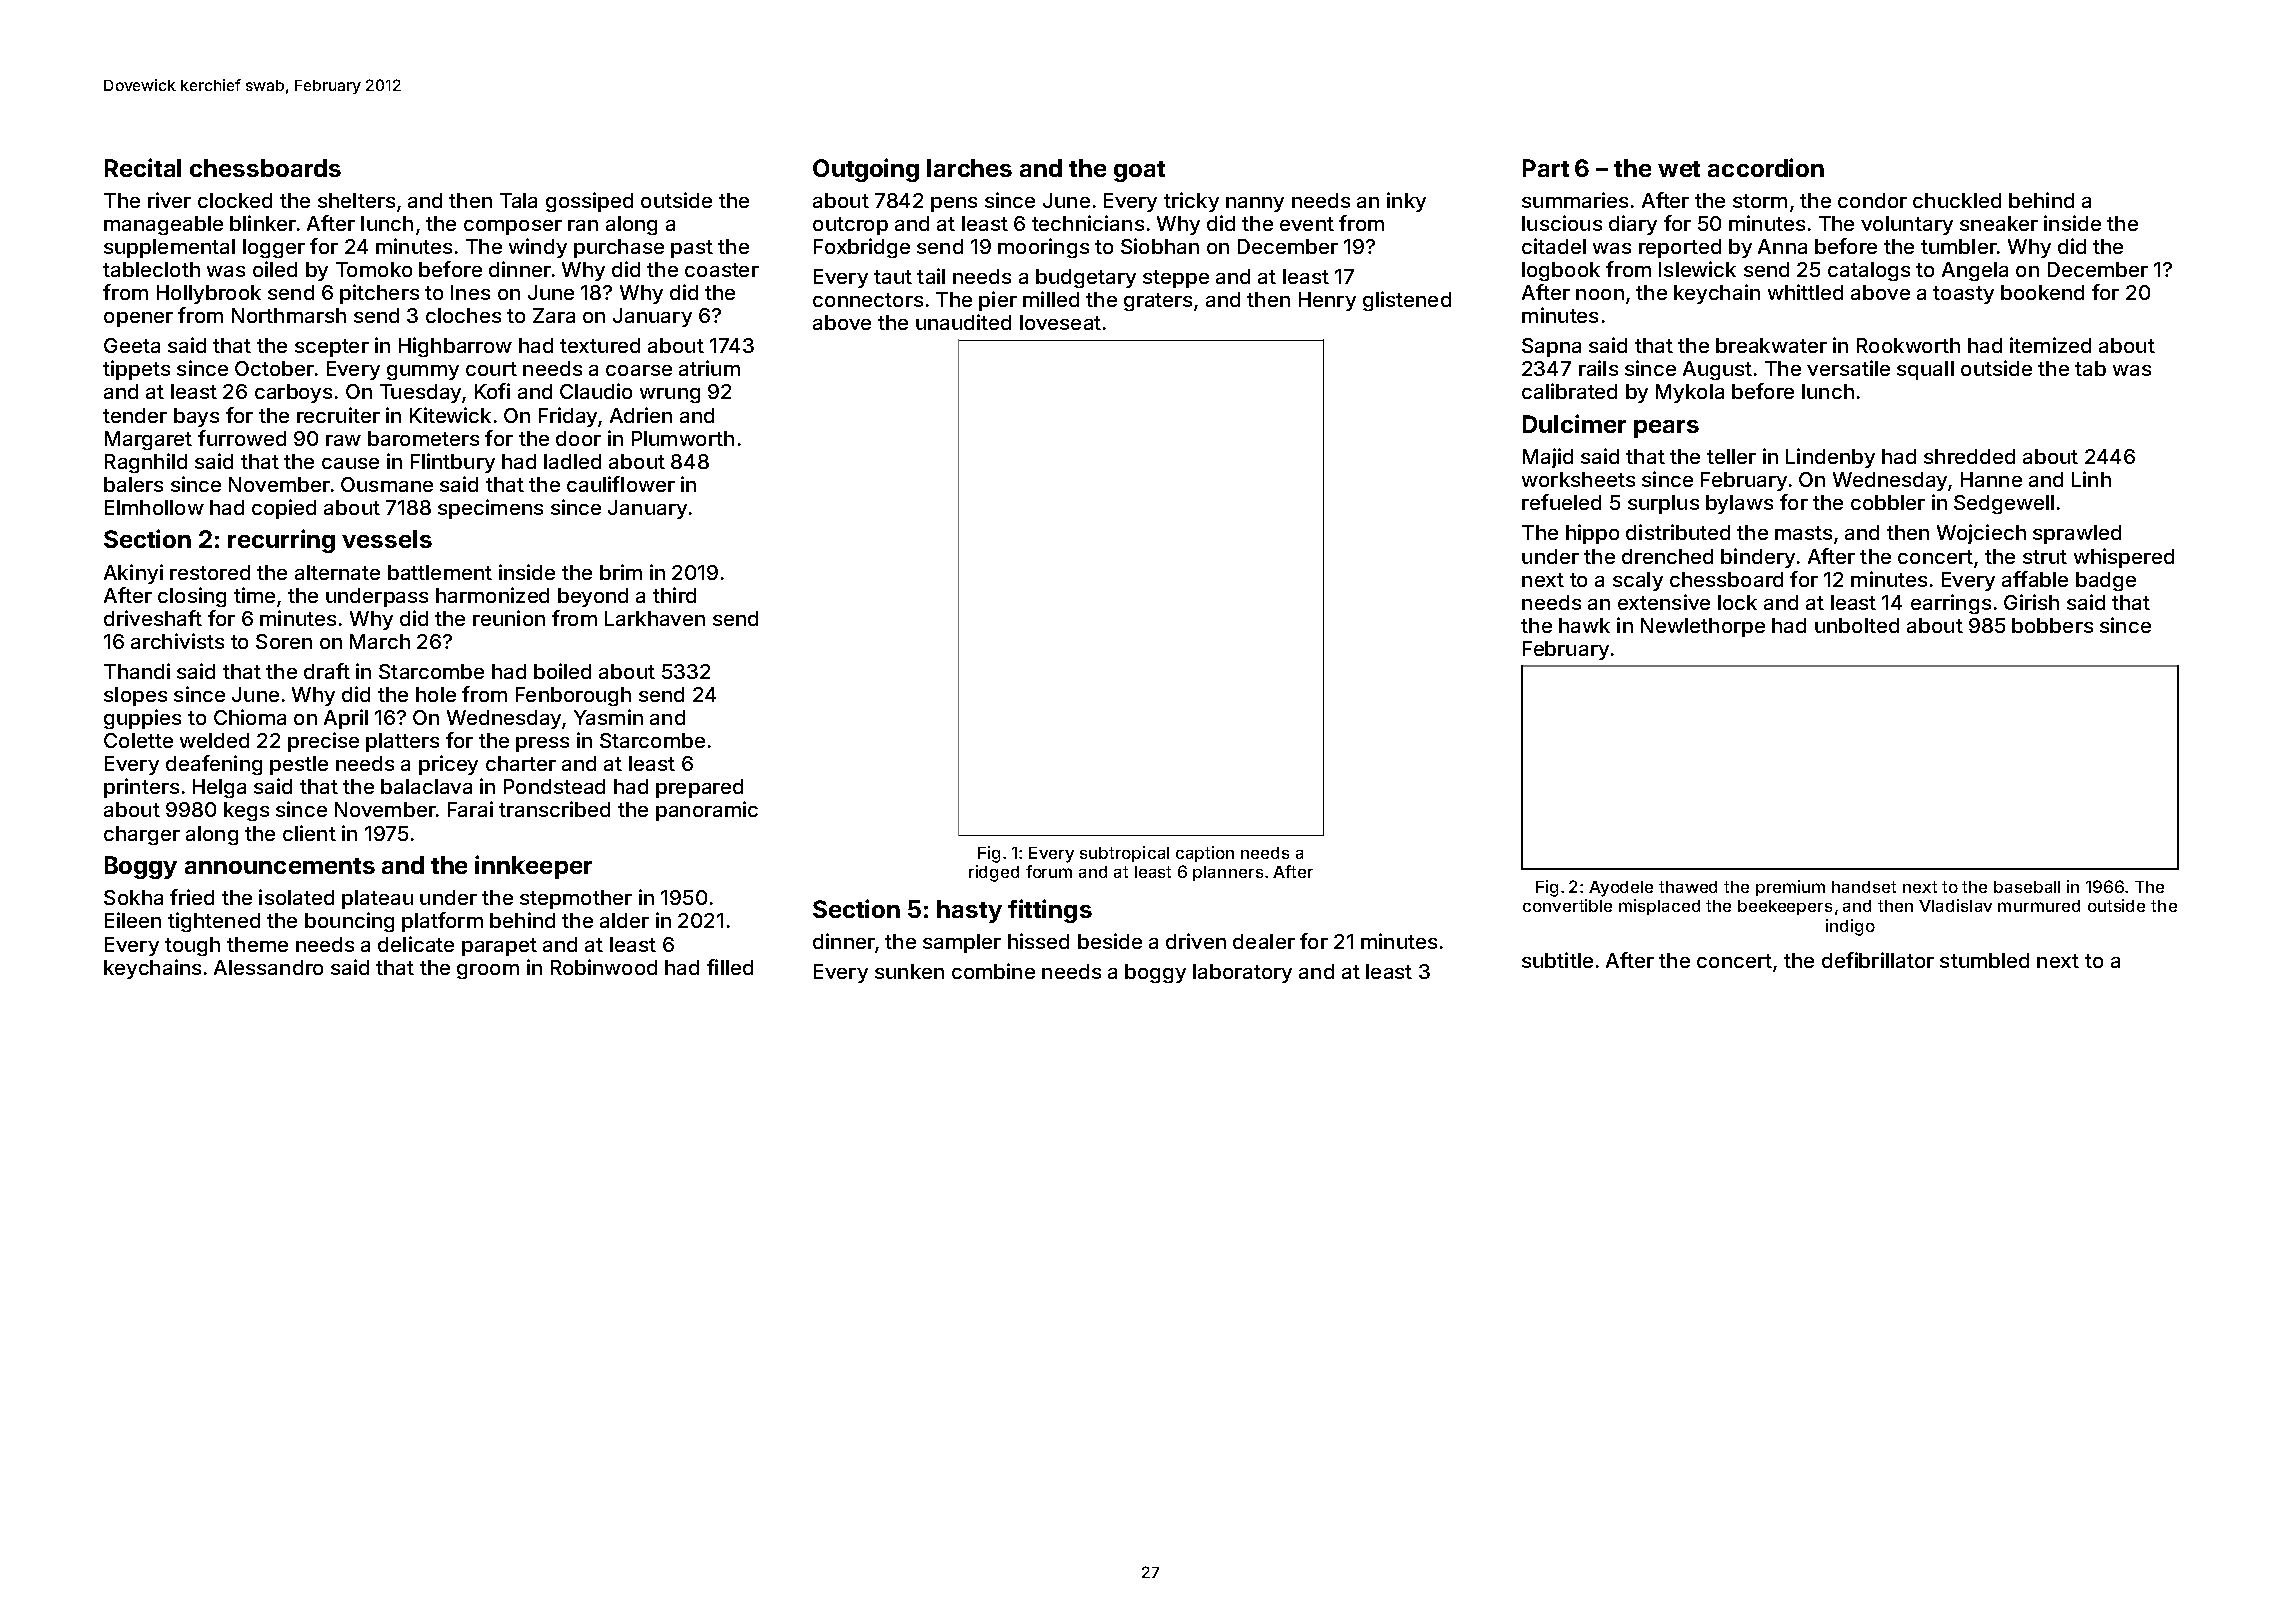 The height and width of the screenshot is (1614, 2282). I want to click on Yasmin, so click(608, 717).
